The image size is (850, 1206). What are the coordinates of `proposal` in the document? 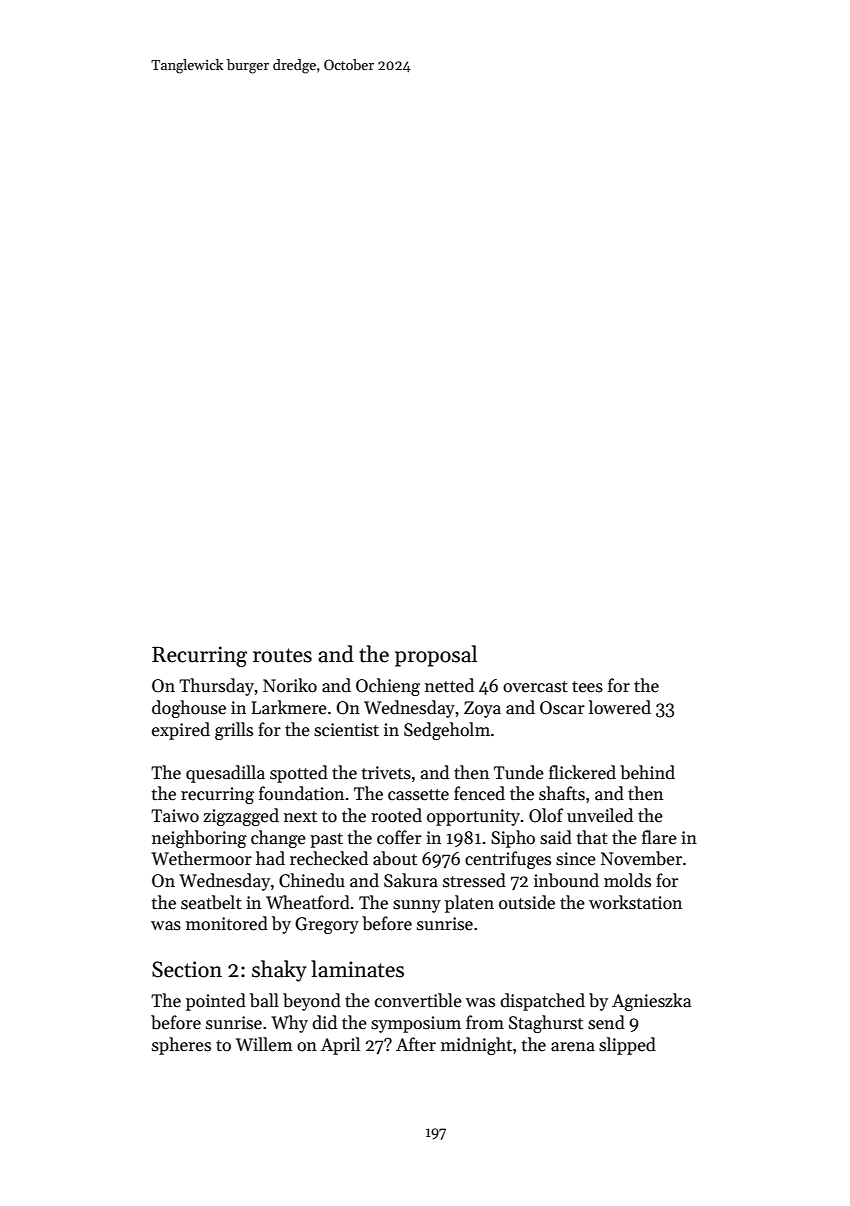 It's located at (436, 656).
